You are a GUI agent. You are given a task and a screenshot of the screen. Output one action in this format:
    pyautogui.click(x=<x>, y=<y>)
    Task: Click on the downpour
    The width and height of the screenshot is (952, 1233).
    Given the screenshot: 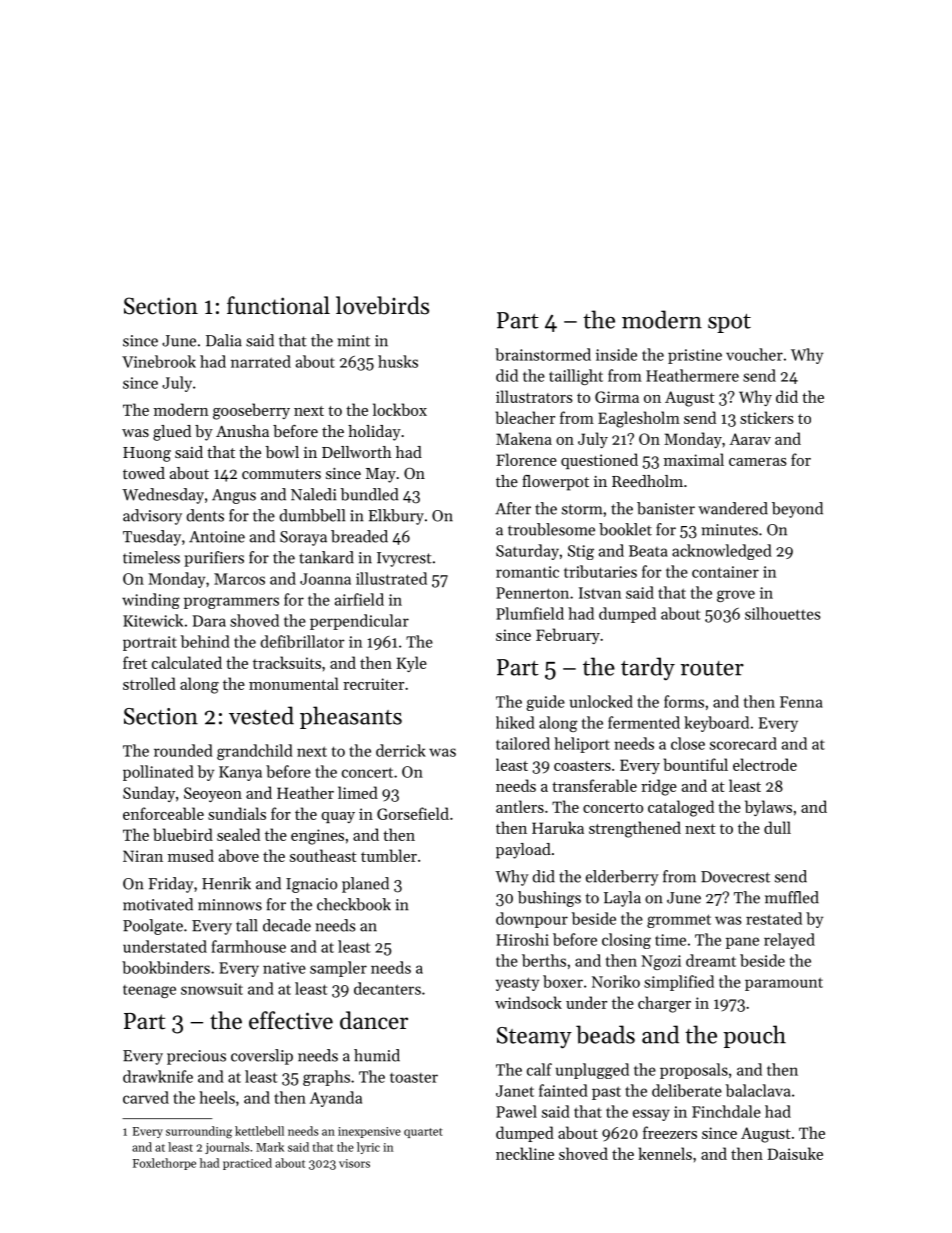 What is the action you would take?
    pyautogui.click(x=532, y=920)
